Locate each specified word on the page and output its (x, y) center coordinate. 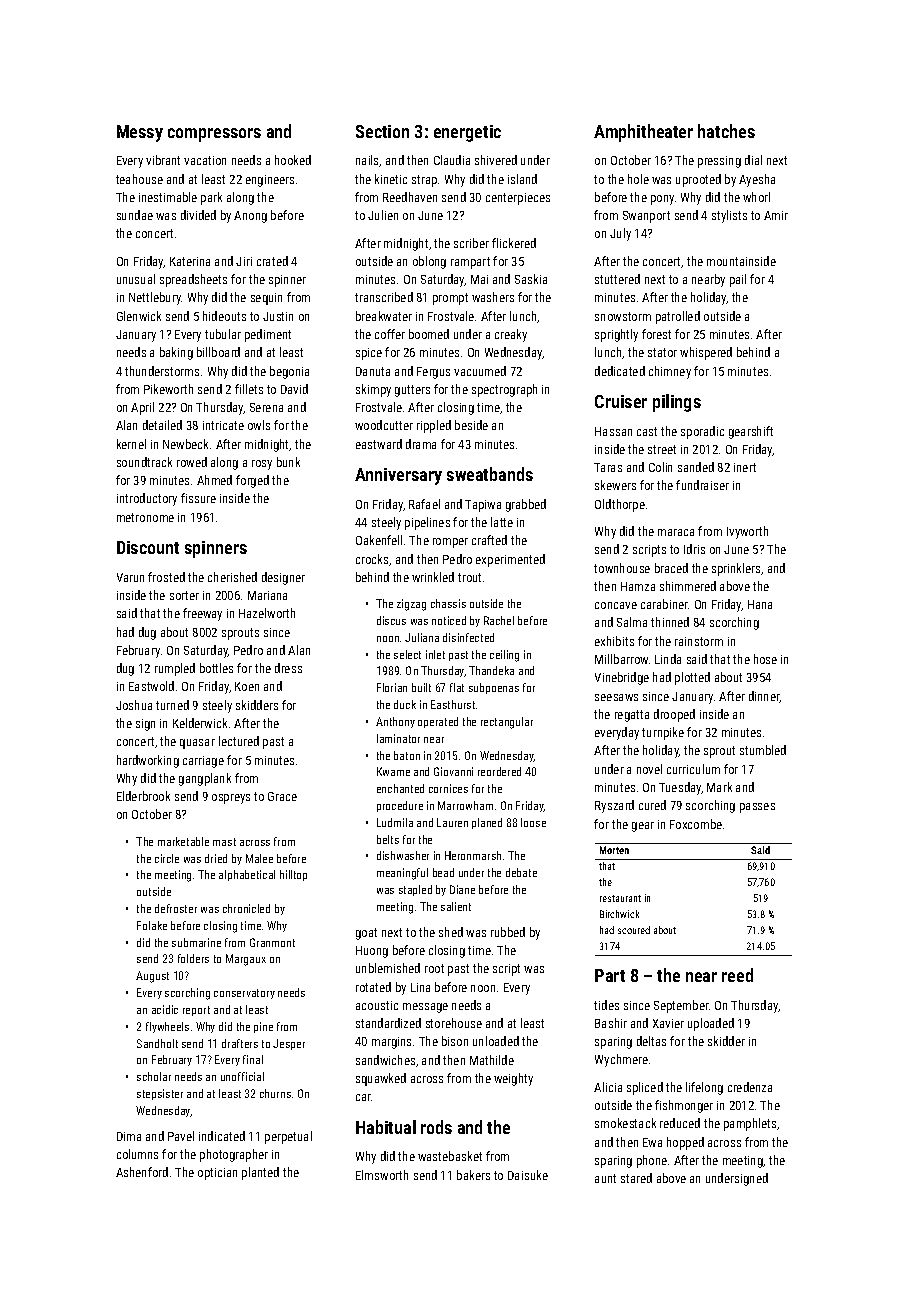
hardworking (148, 761)
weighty (513, 1079)
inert (745, 467)
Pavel (181, 1136)
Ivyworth (747, 532)
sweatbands (490, 474)
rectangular (507, 723)
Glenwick (139, 316)
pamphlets (750, 1124)
